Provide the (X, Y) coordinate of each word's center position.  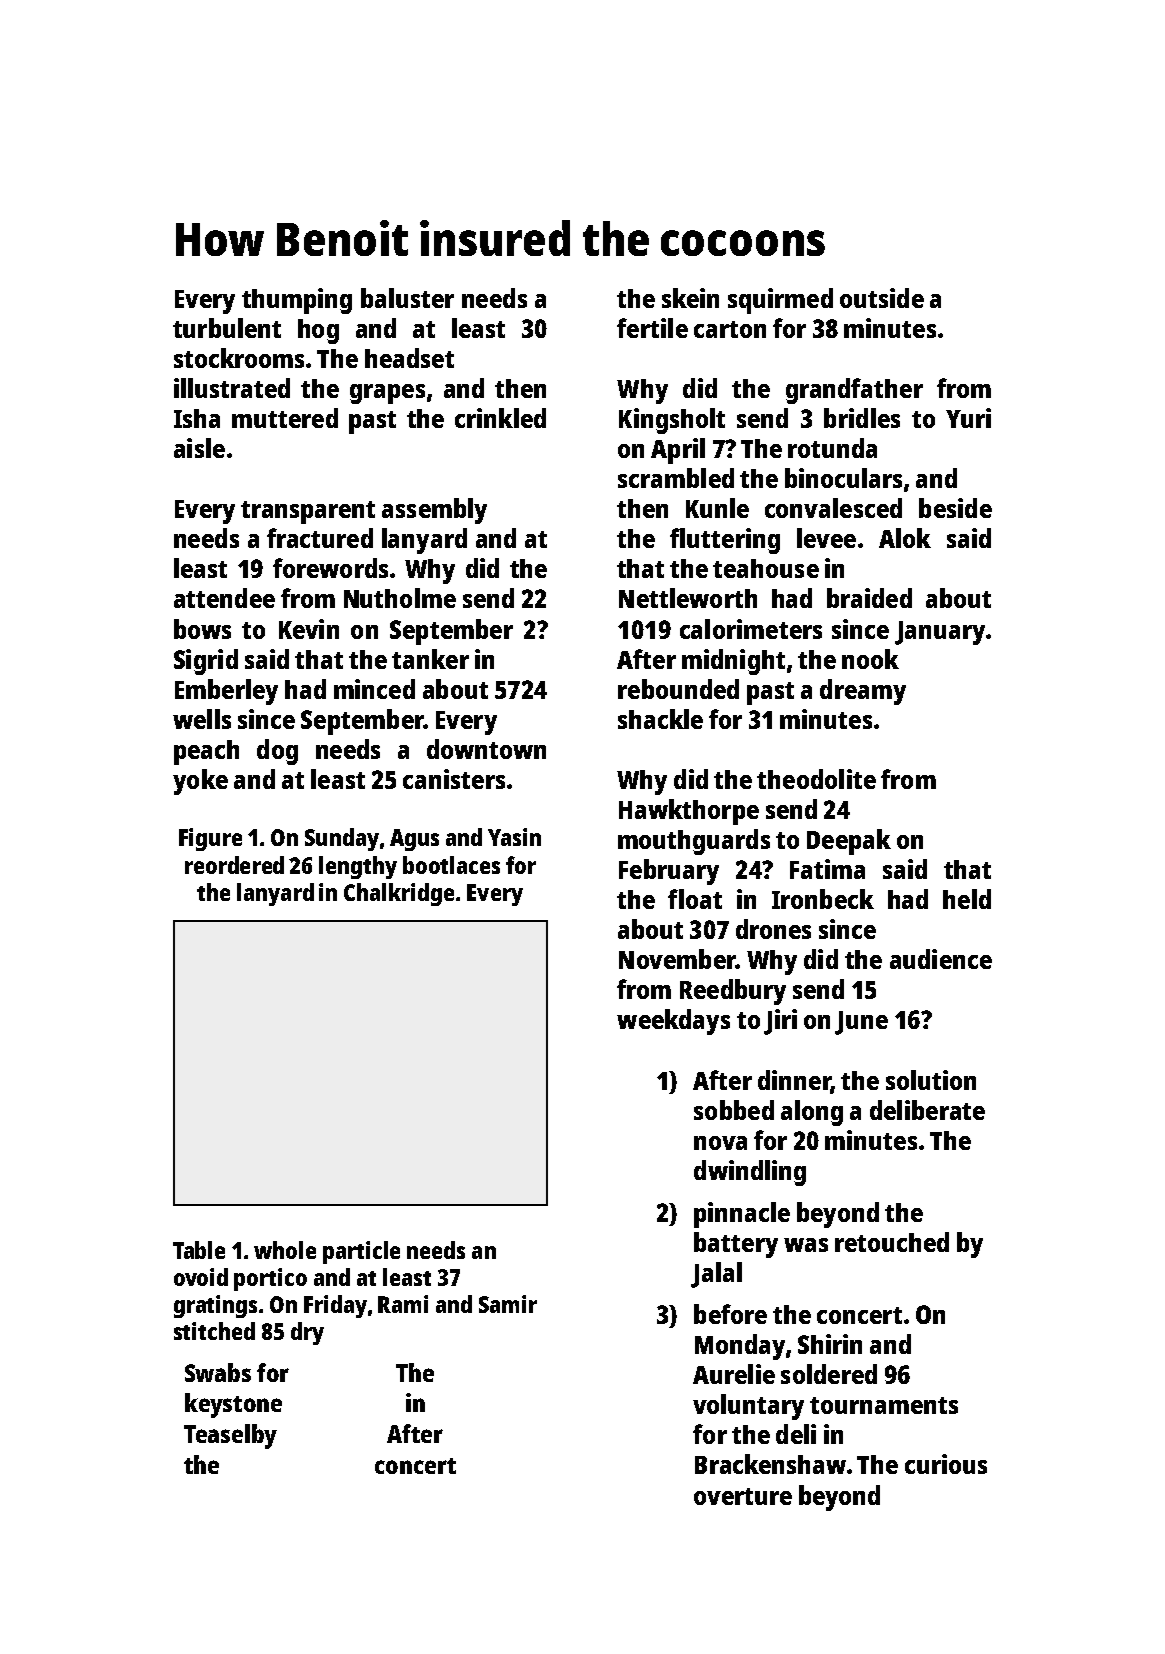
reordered (234, 865)
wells (202, 719)
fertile (652, 328)
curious (946, 1464)
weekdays (673, 1022)
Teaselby (230, 1436)
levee (826, 538)
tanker (430, 659)
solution (931, 1080)
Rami (403, 1304)
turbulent (227, 328)
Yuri (968, 418)
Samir (508, 1304)
